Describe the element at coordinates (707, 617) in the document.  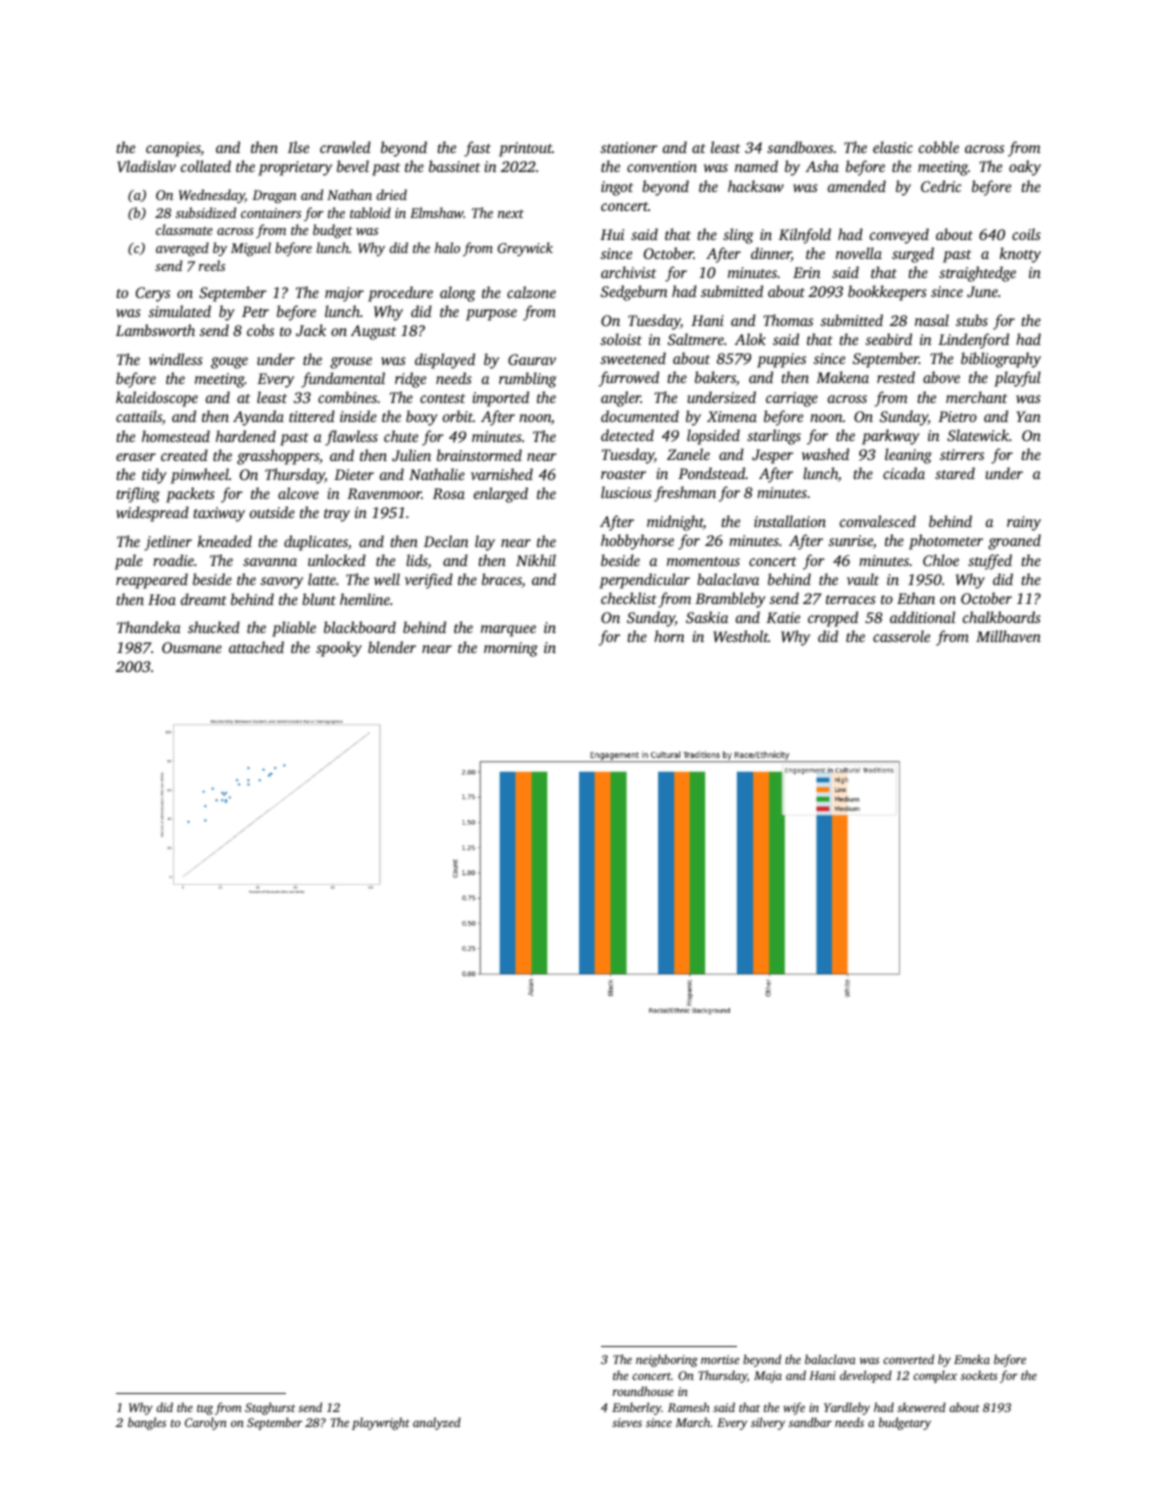
I see `Saskia` at that location.
